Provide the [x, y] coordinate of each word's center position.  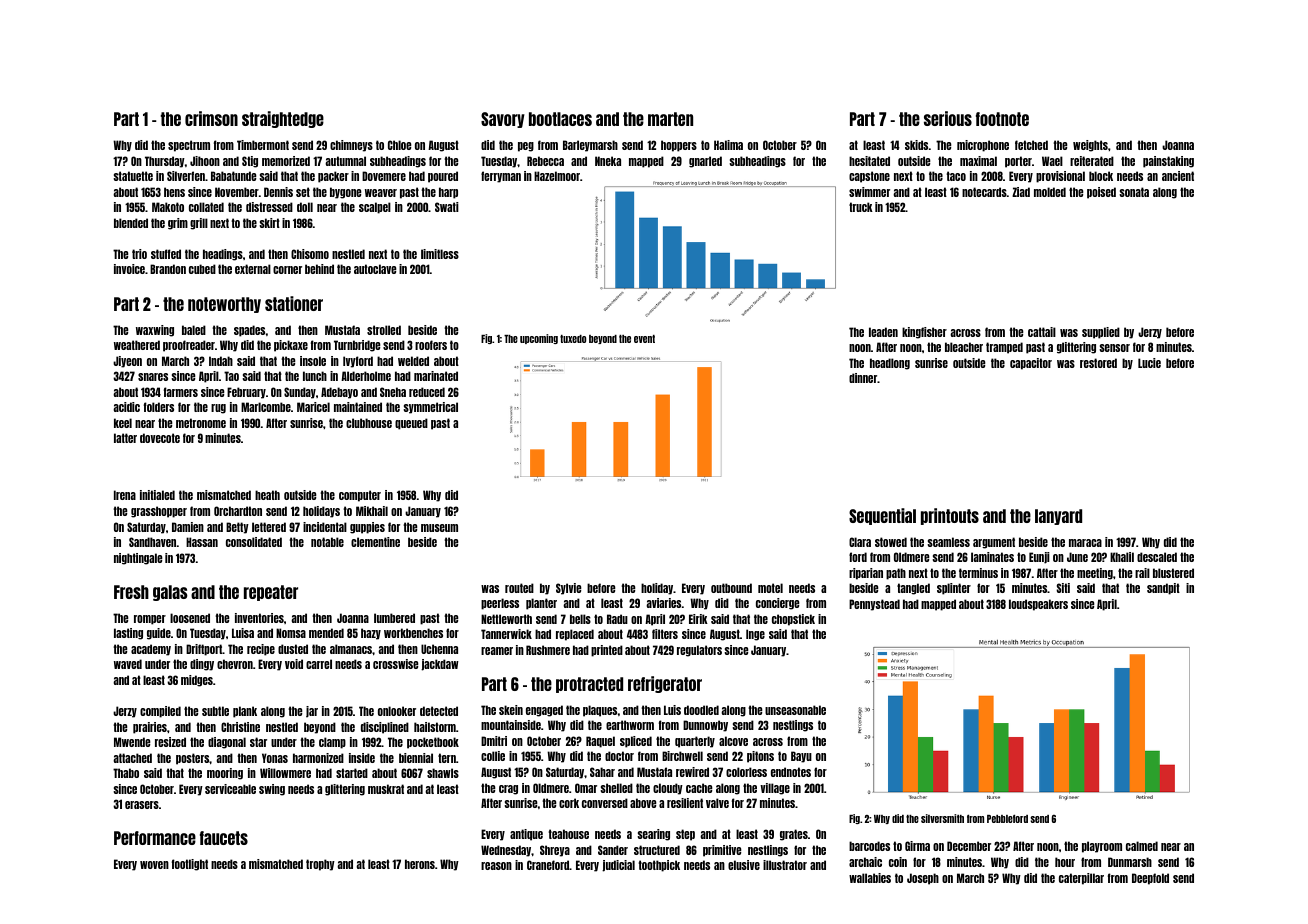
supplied [1101, 333]
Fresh [131, 592]
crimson [211, 118]
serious [948, 118]
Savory [503, 120]
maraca [1085, 543]
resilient [685, 803]
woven [154, 865]
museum [439, 528]
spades [249, 331]
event [644, 339]
